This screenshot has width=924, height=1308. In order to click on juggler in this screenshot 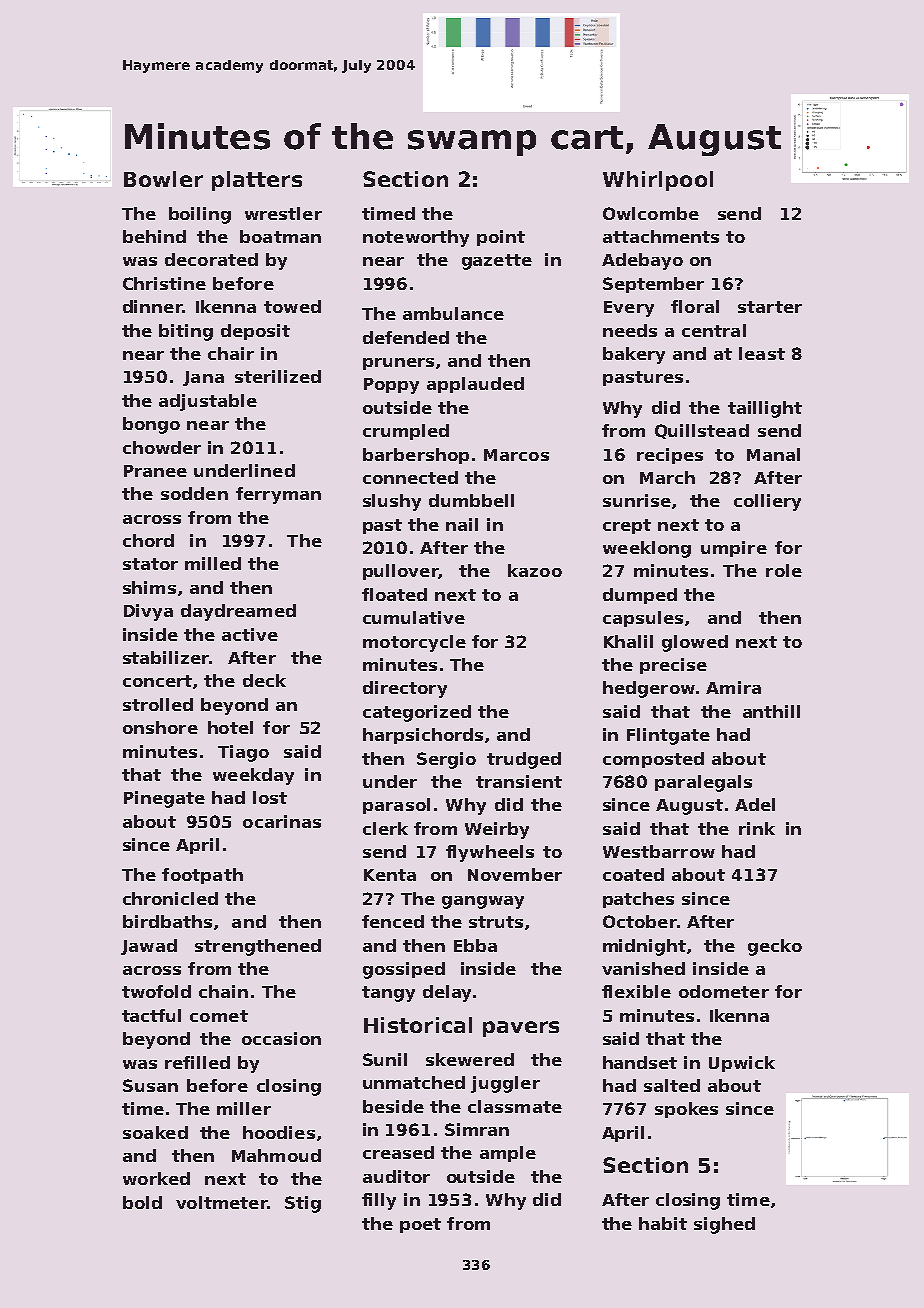, I will do `click(505, 1084)`.
